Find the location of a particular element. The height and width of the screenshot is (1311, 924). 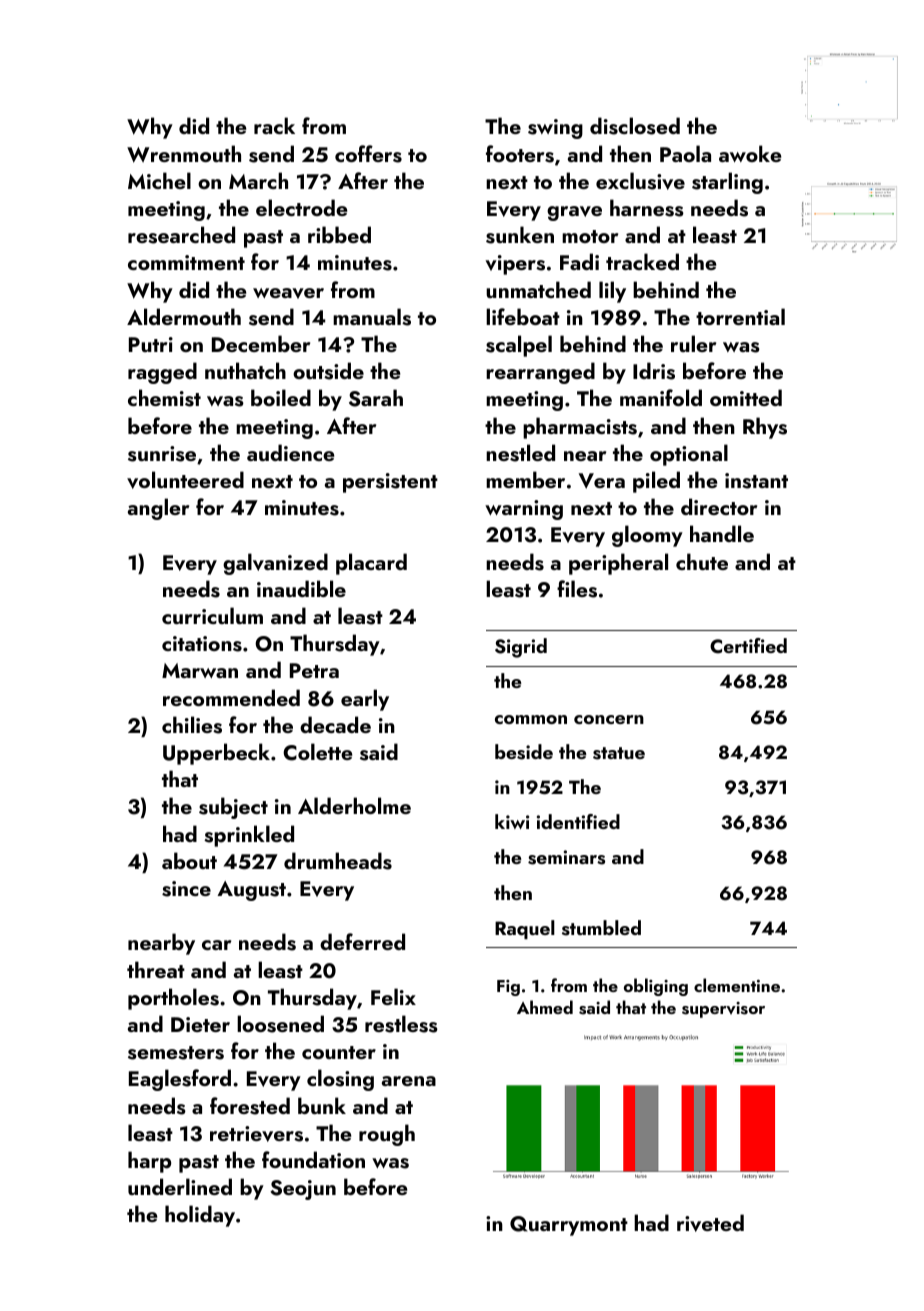

Sarah is located at coordinates (376, 398).
